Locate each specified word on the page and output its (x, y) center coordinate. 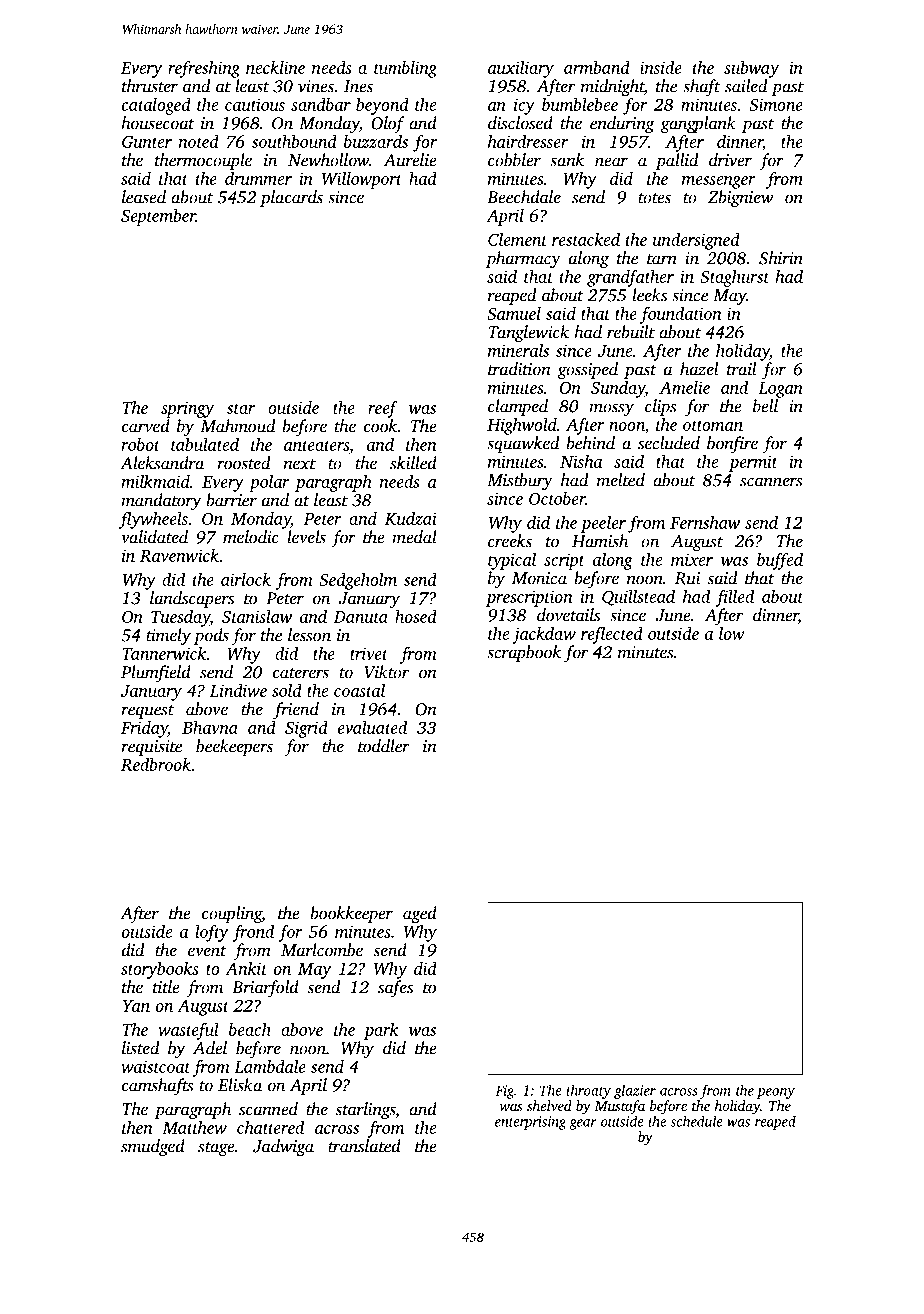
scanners (771, 482)
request (147, 712)
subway (751, 69)
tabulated (205, 444)
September (158, 217)
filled (734, 598)
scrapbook (524, 653)
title (166, 987)
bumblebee (580, 104)
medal (414, 537)
